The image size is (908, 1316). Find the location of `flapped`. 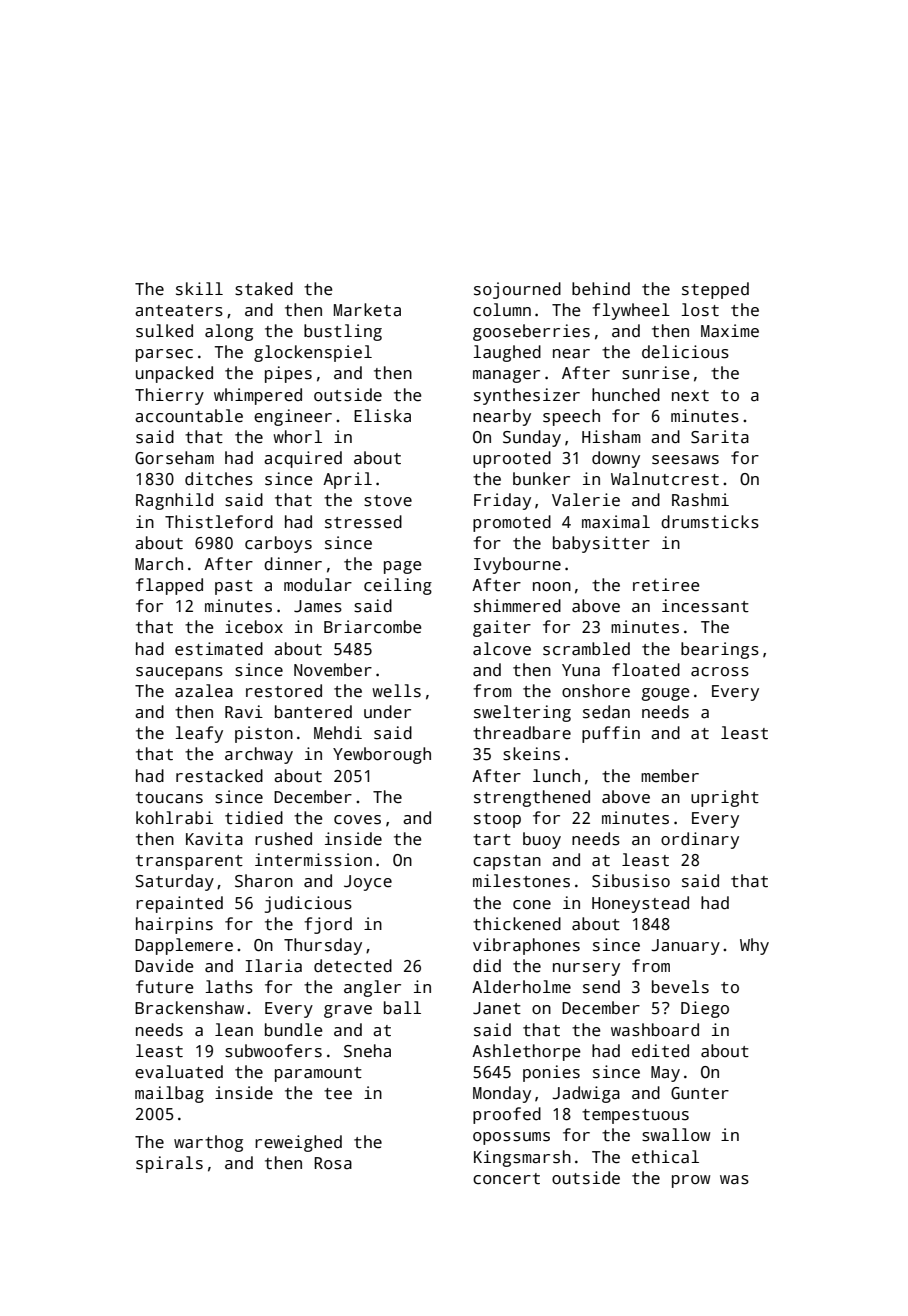

flapped is located at coordinates (169, 586).
